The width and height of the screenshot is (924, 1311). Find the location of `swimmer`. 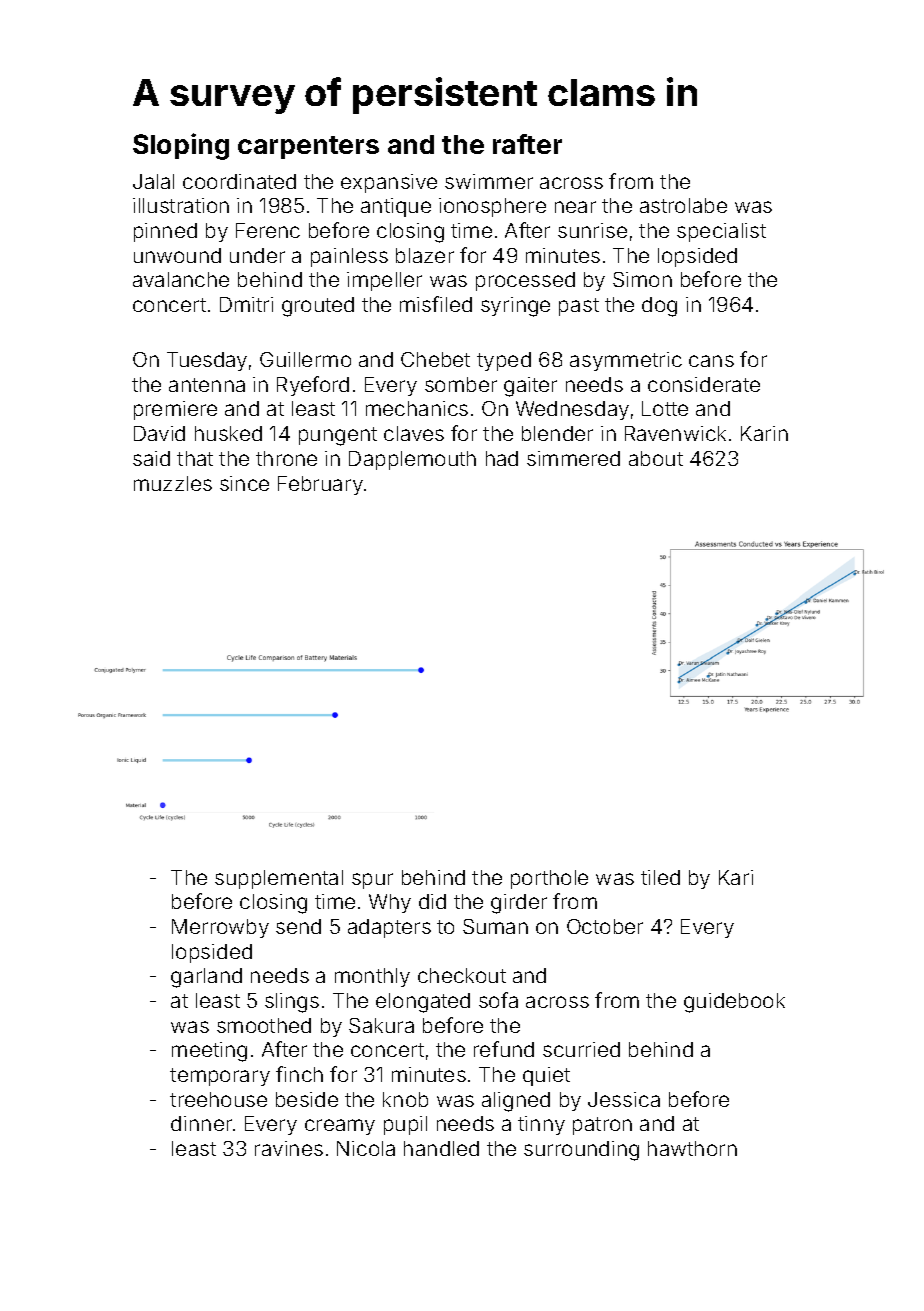

swimmer is located at coordinates (489, 181).
